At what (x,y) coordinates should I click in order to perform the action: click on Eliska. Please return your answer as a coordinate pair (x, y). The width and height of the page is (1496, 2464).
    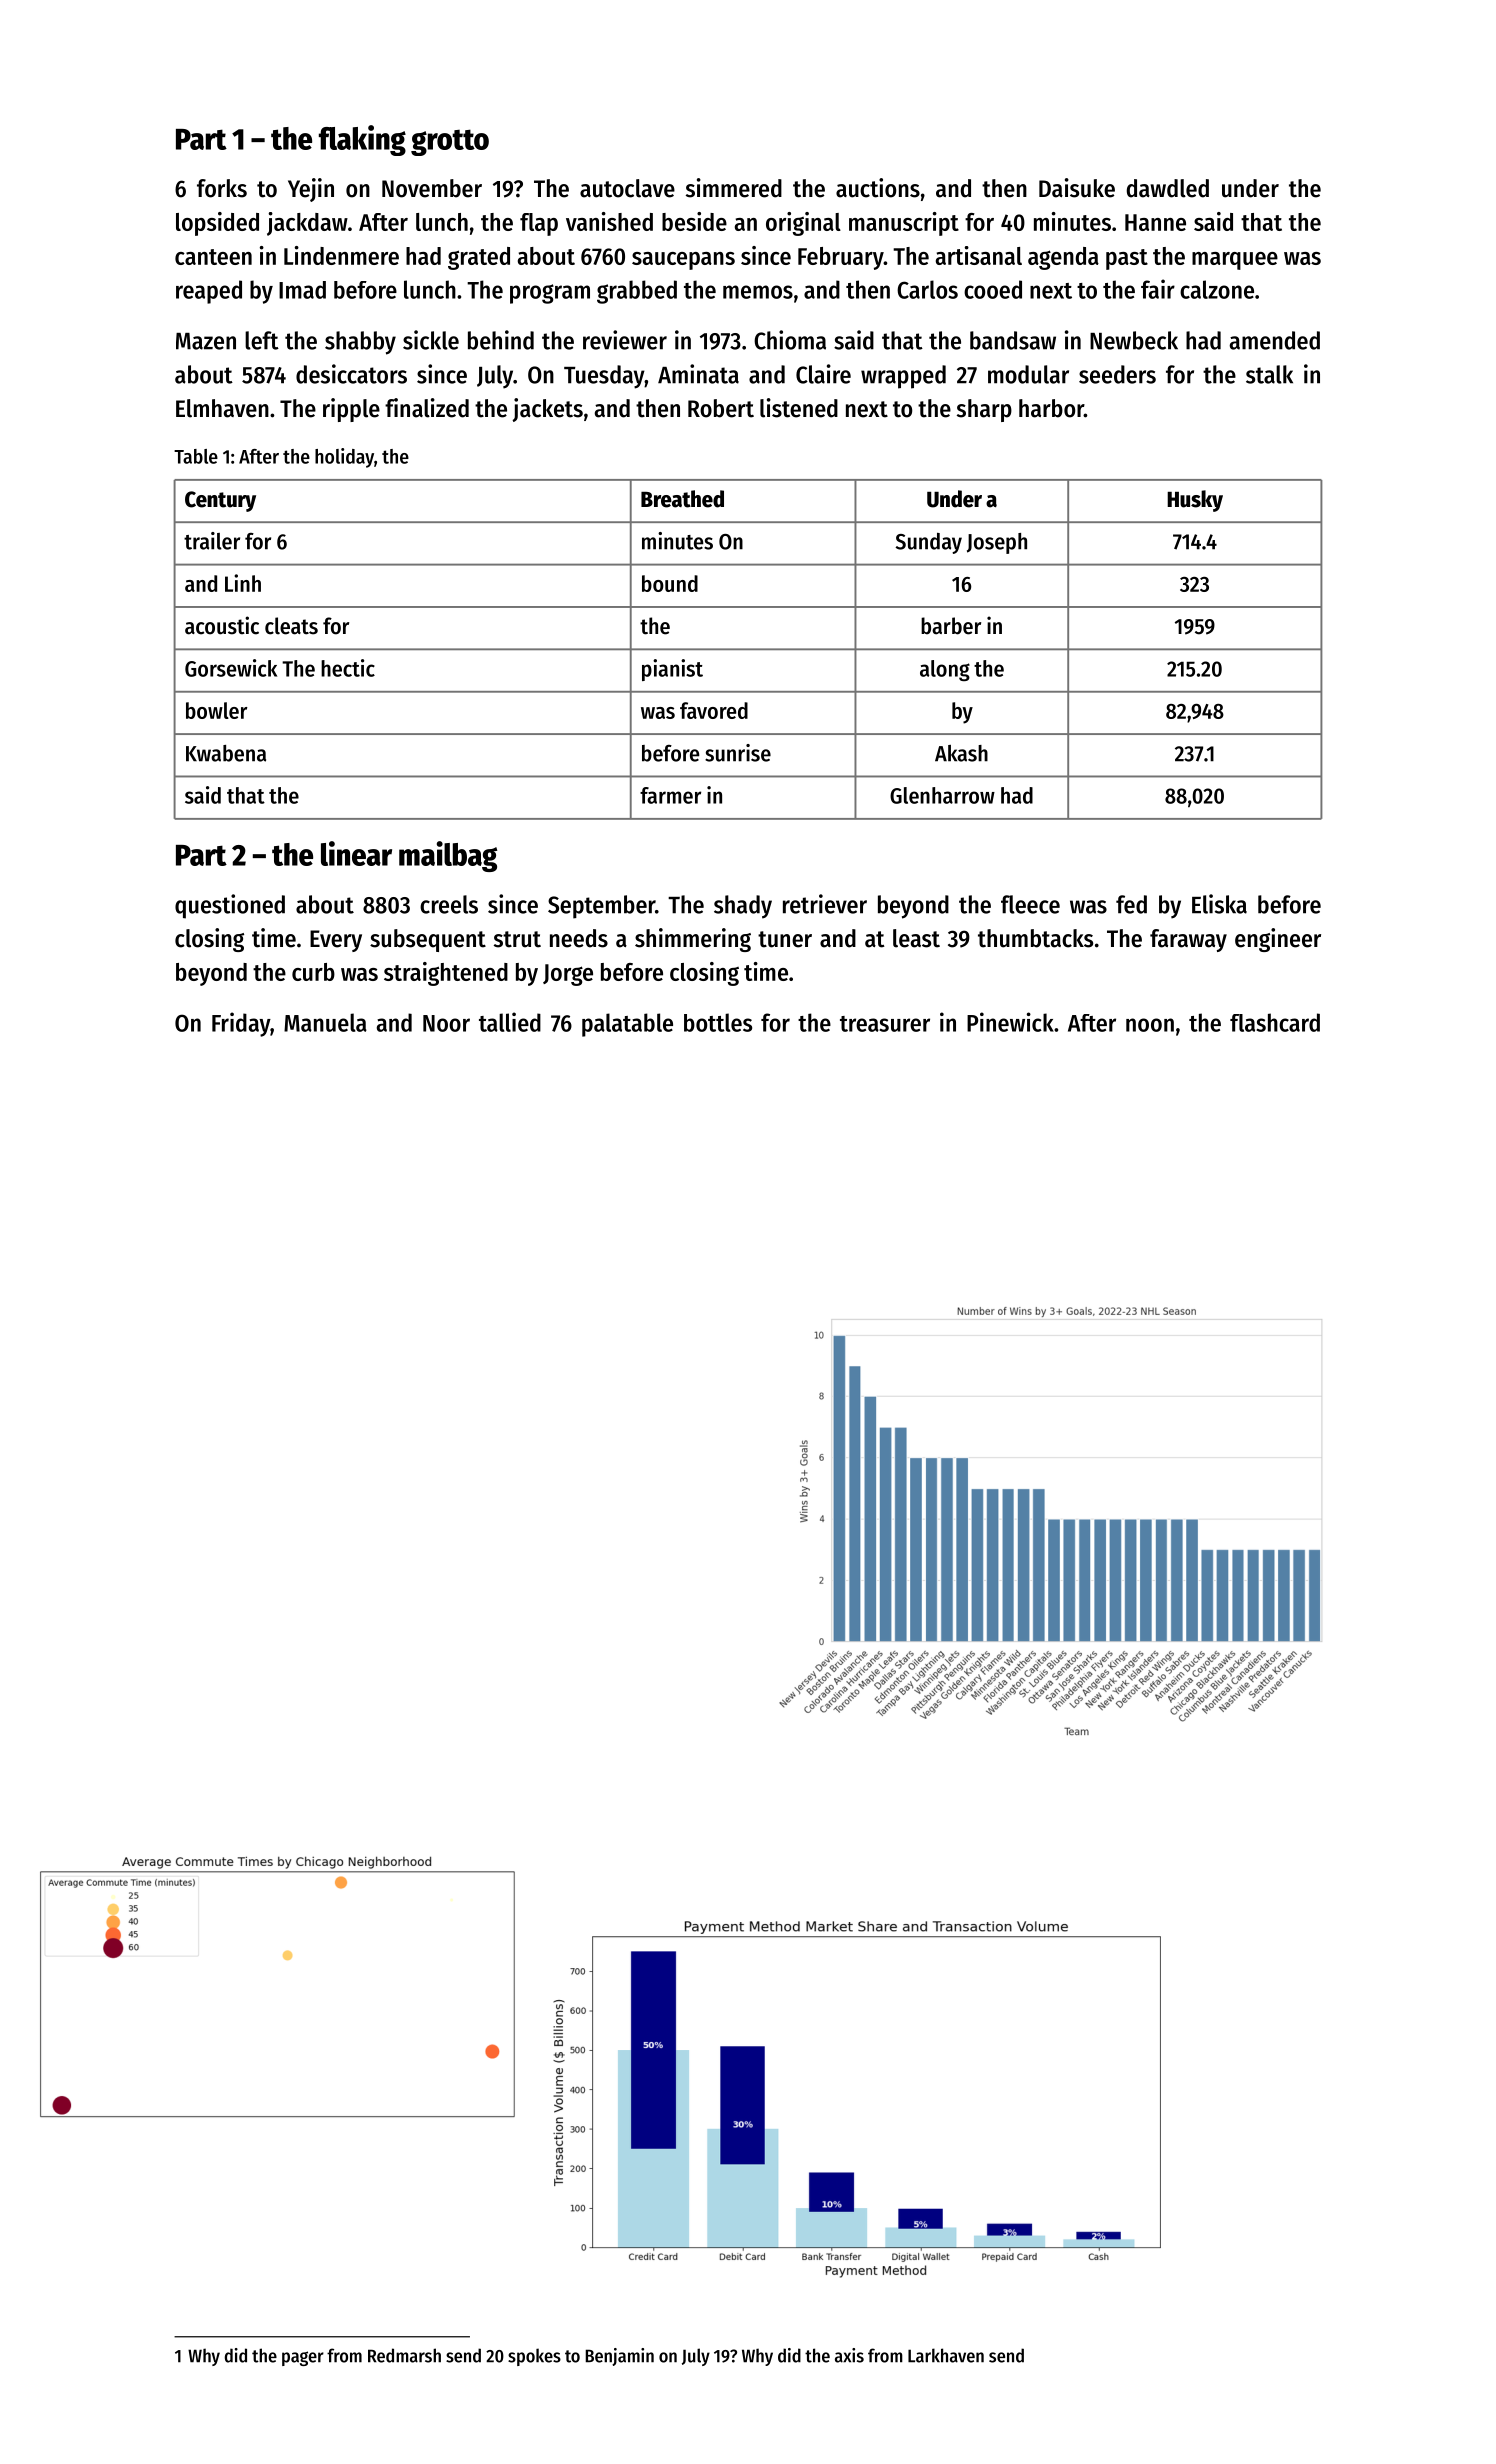
    Looking at the image, I should click on (1219, 904).
